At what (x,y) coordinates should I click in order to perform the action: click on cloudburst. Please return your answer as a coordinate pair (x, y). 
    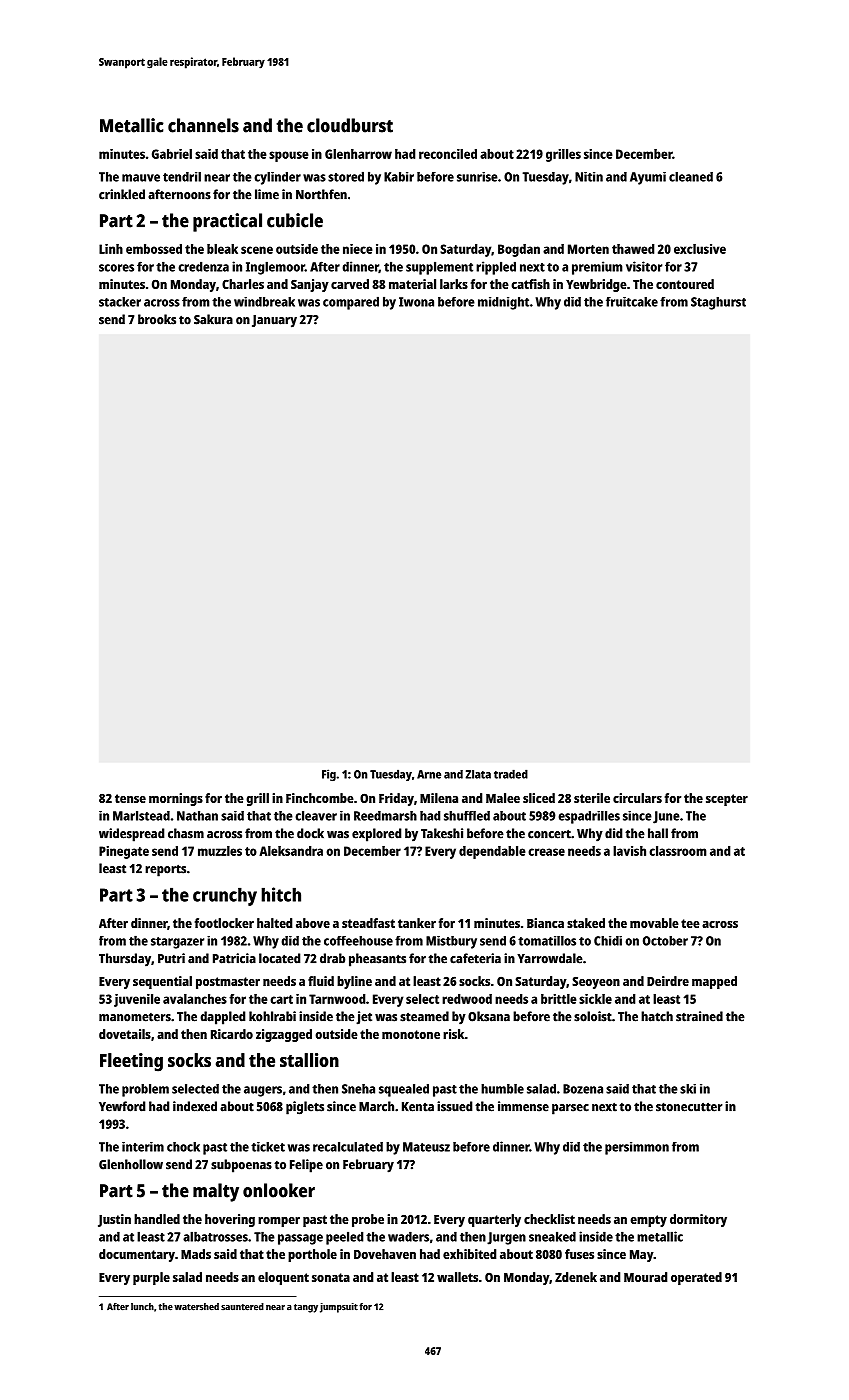
    Looking at the image, I should click on (350, 125).
